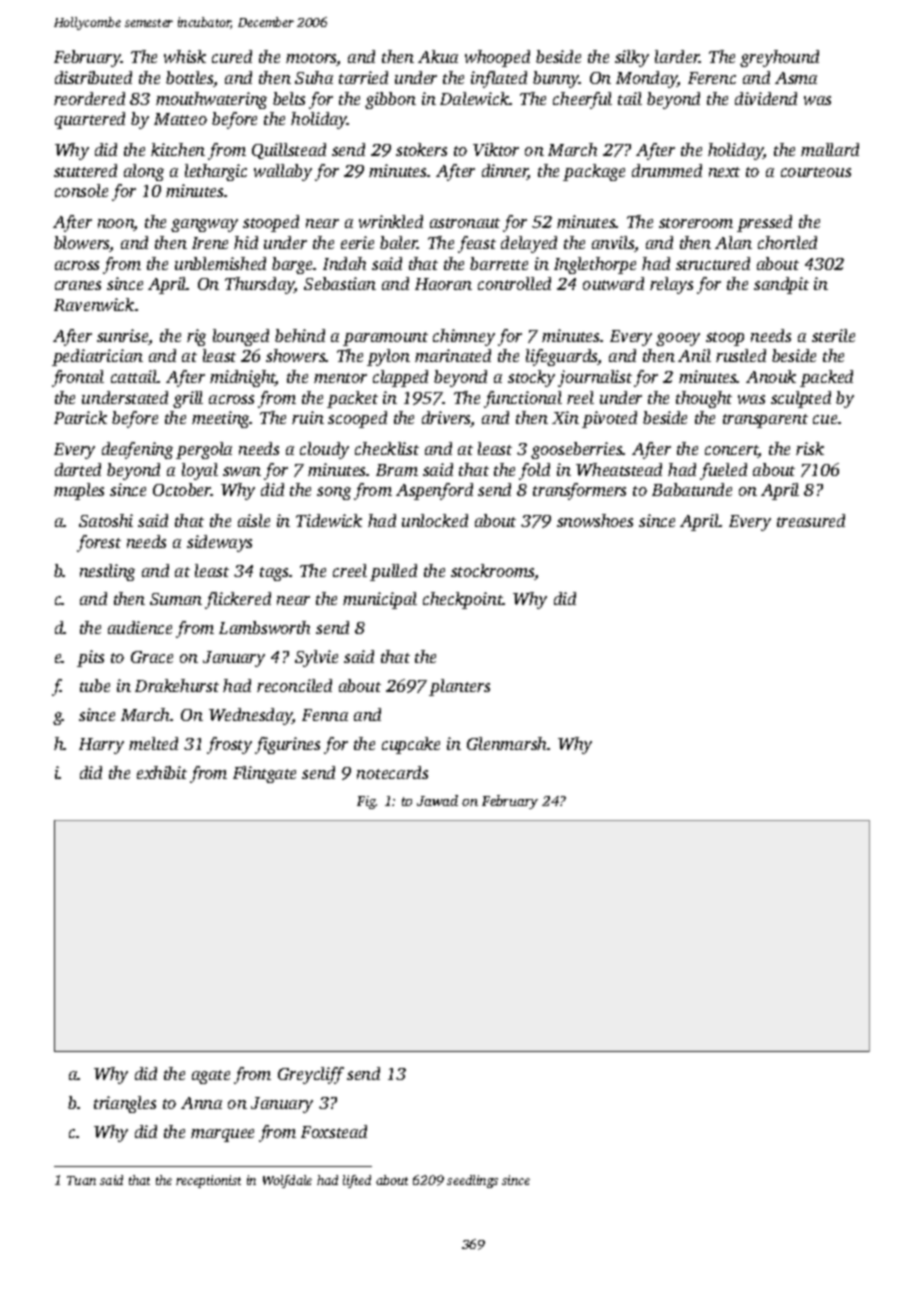  What do you see at coordinates (182, 489) in the screenshot?
I see `October` at bounding box center [182, 489].
